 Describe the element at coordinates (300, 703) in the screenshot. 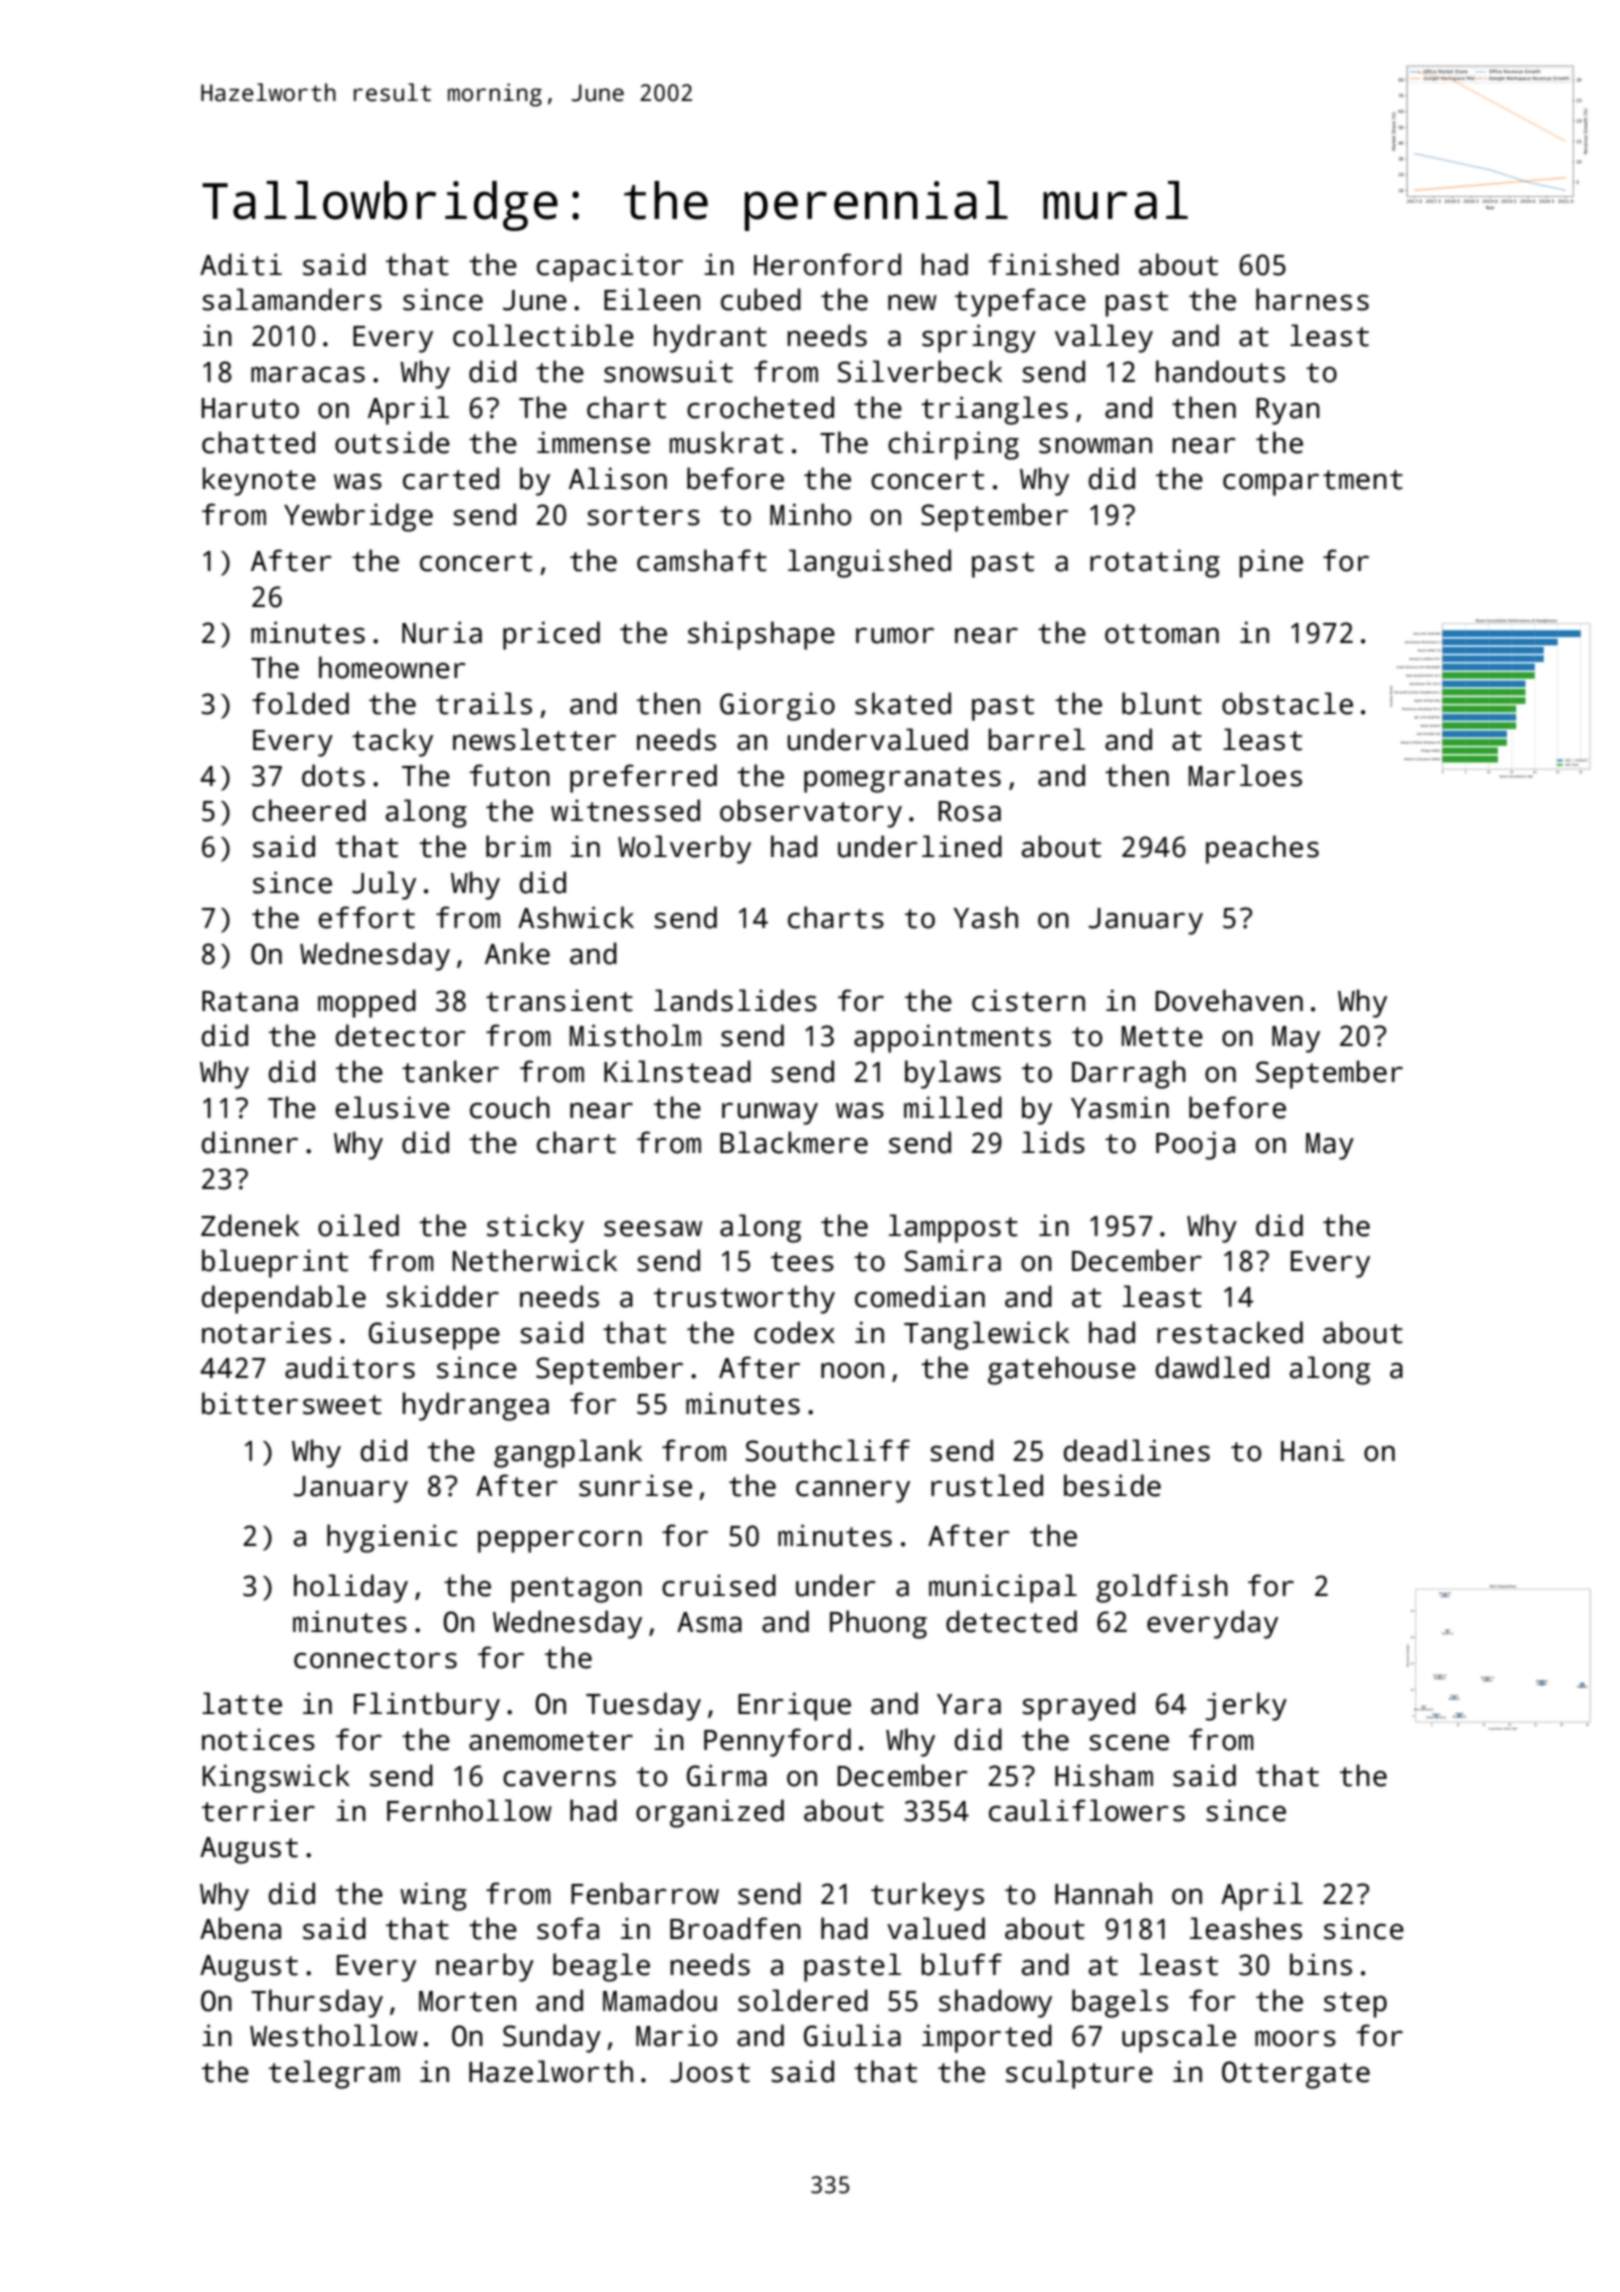

I see `folded` at that location.
